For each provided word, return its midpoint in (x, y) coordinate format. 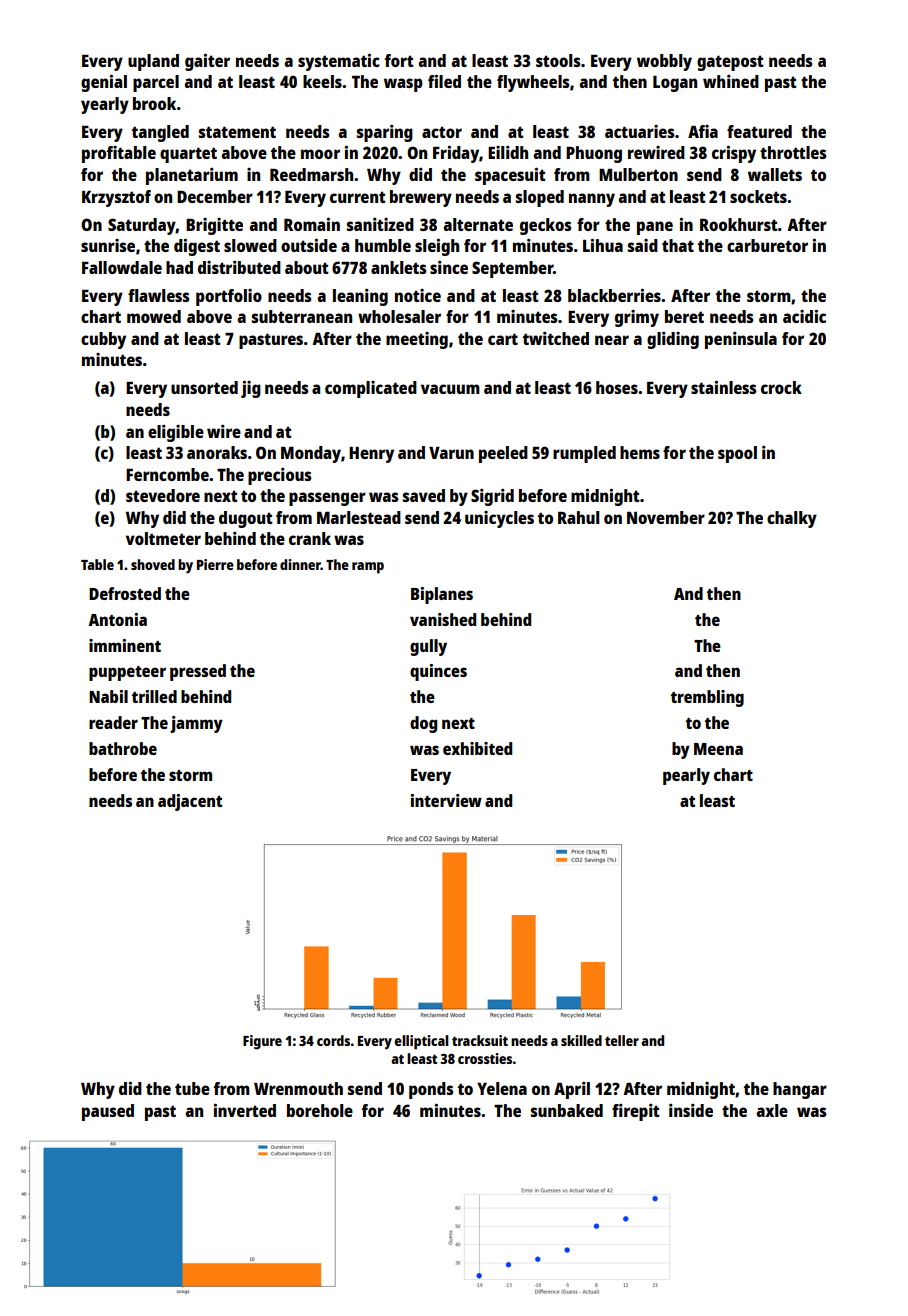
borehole (320, 1110)
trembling (707, 698)
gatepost (730, 63)
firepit (636, 1112)
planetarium (192, 176)
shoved (153, 564)
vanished (443, 619)
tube (192, 1088)
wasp (403, 85)
